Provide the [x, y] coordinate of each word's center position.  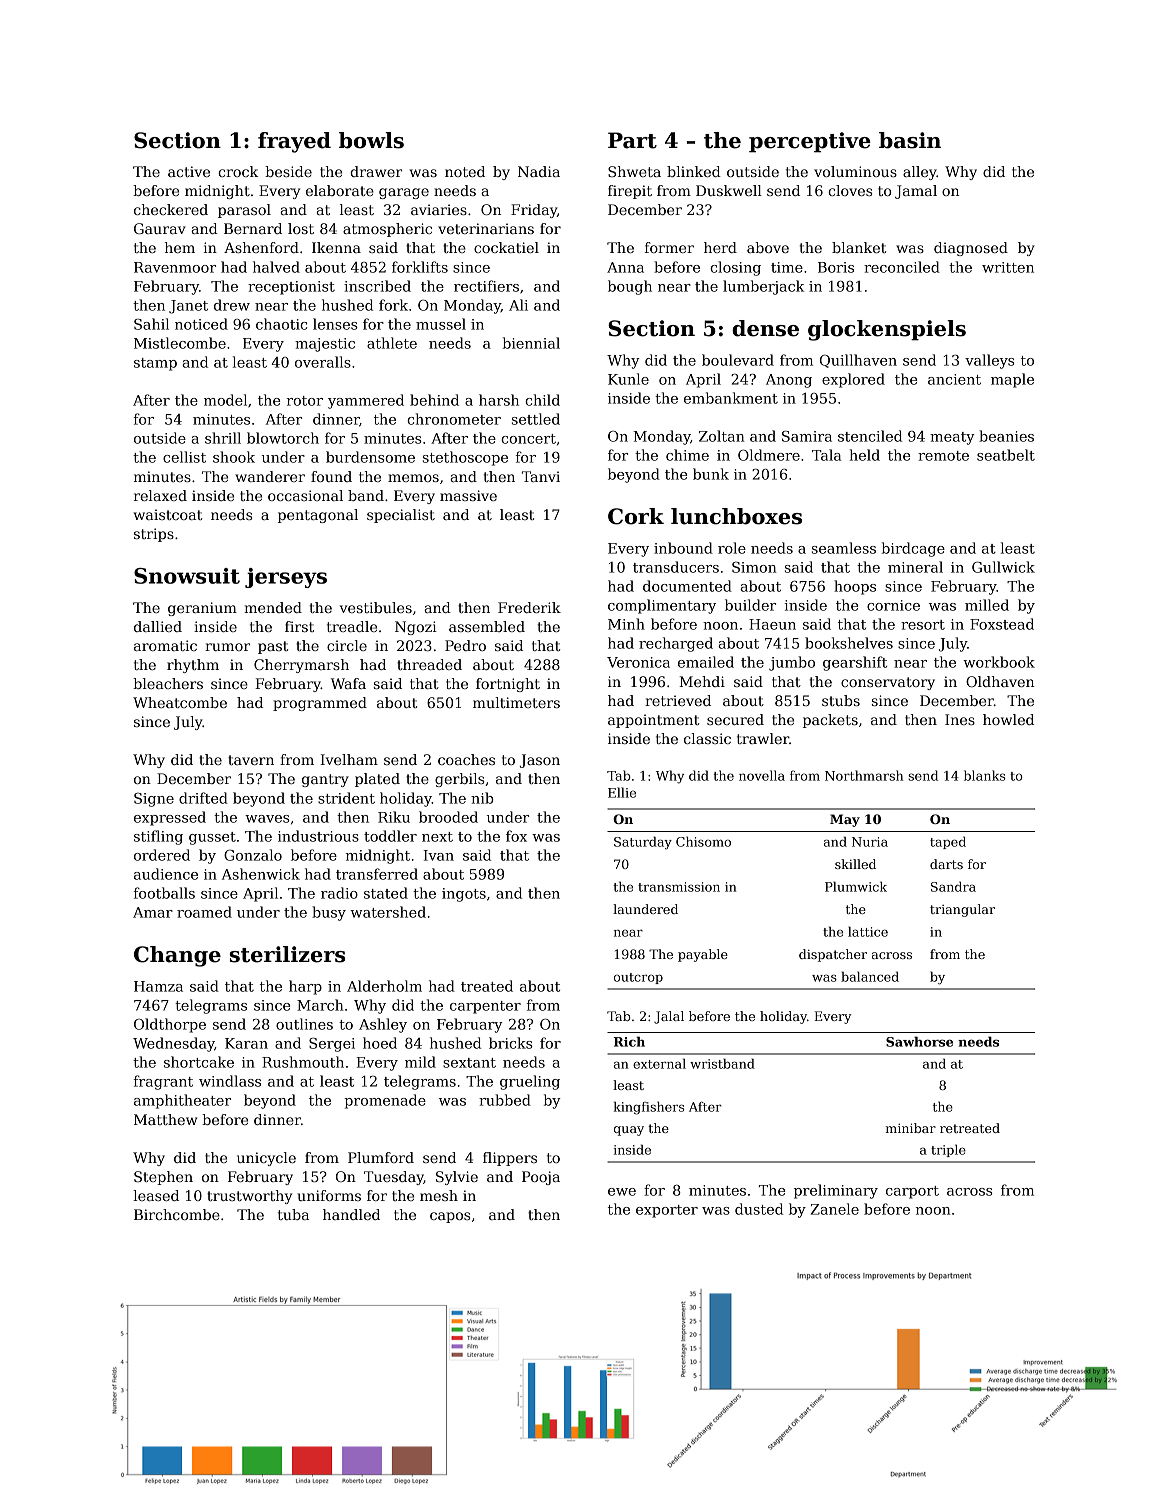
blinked [694, 171]
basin [910, 140]
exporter [667, 1211]
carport [912, 1192]
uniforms [329, 1195]
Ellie [622, 792]
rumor [227, 647]
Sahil [151, 324]
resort [923, 625]
